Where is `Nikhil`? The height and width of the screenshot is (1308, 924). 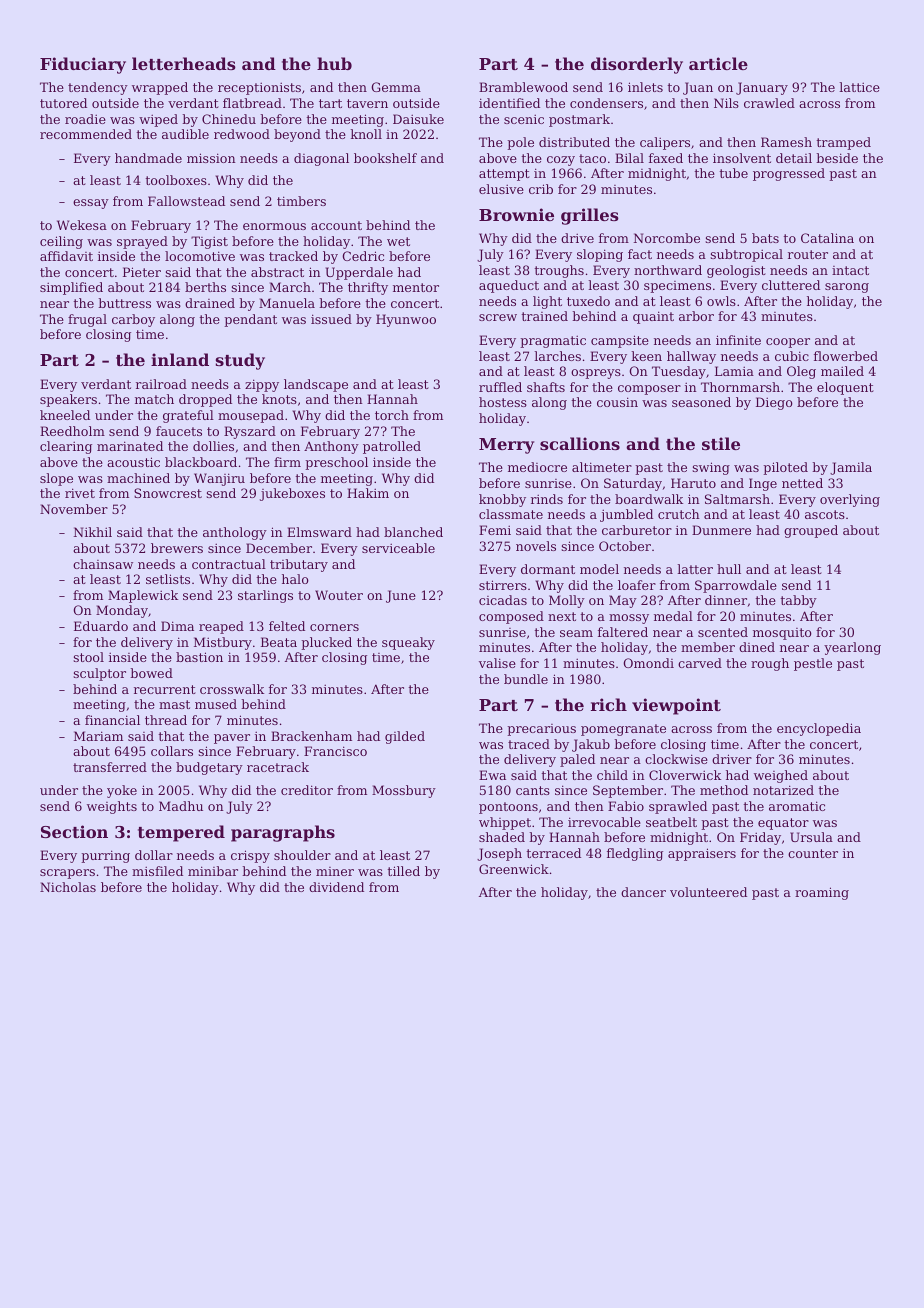 Nikhil is located at coordinates (92, 532).
